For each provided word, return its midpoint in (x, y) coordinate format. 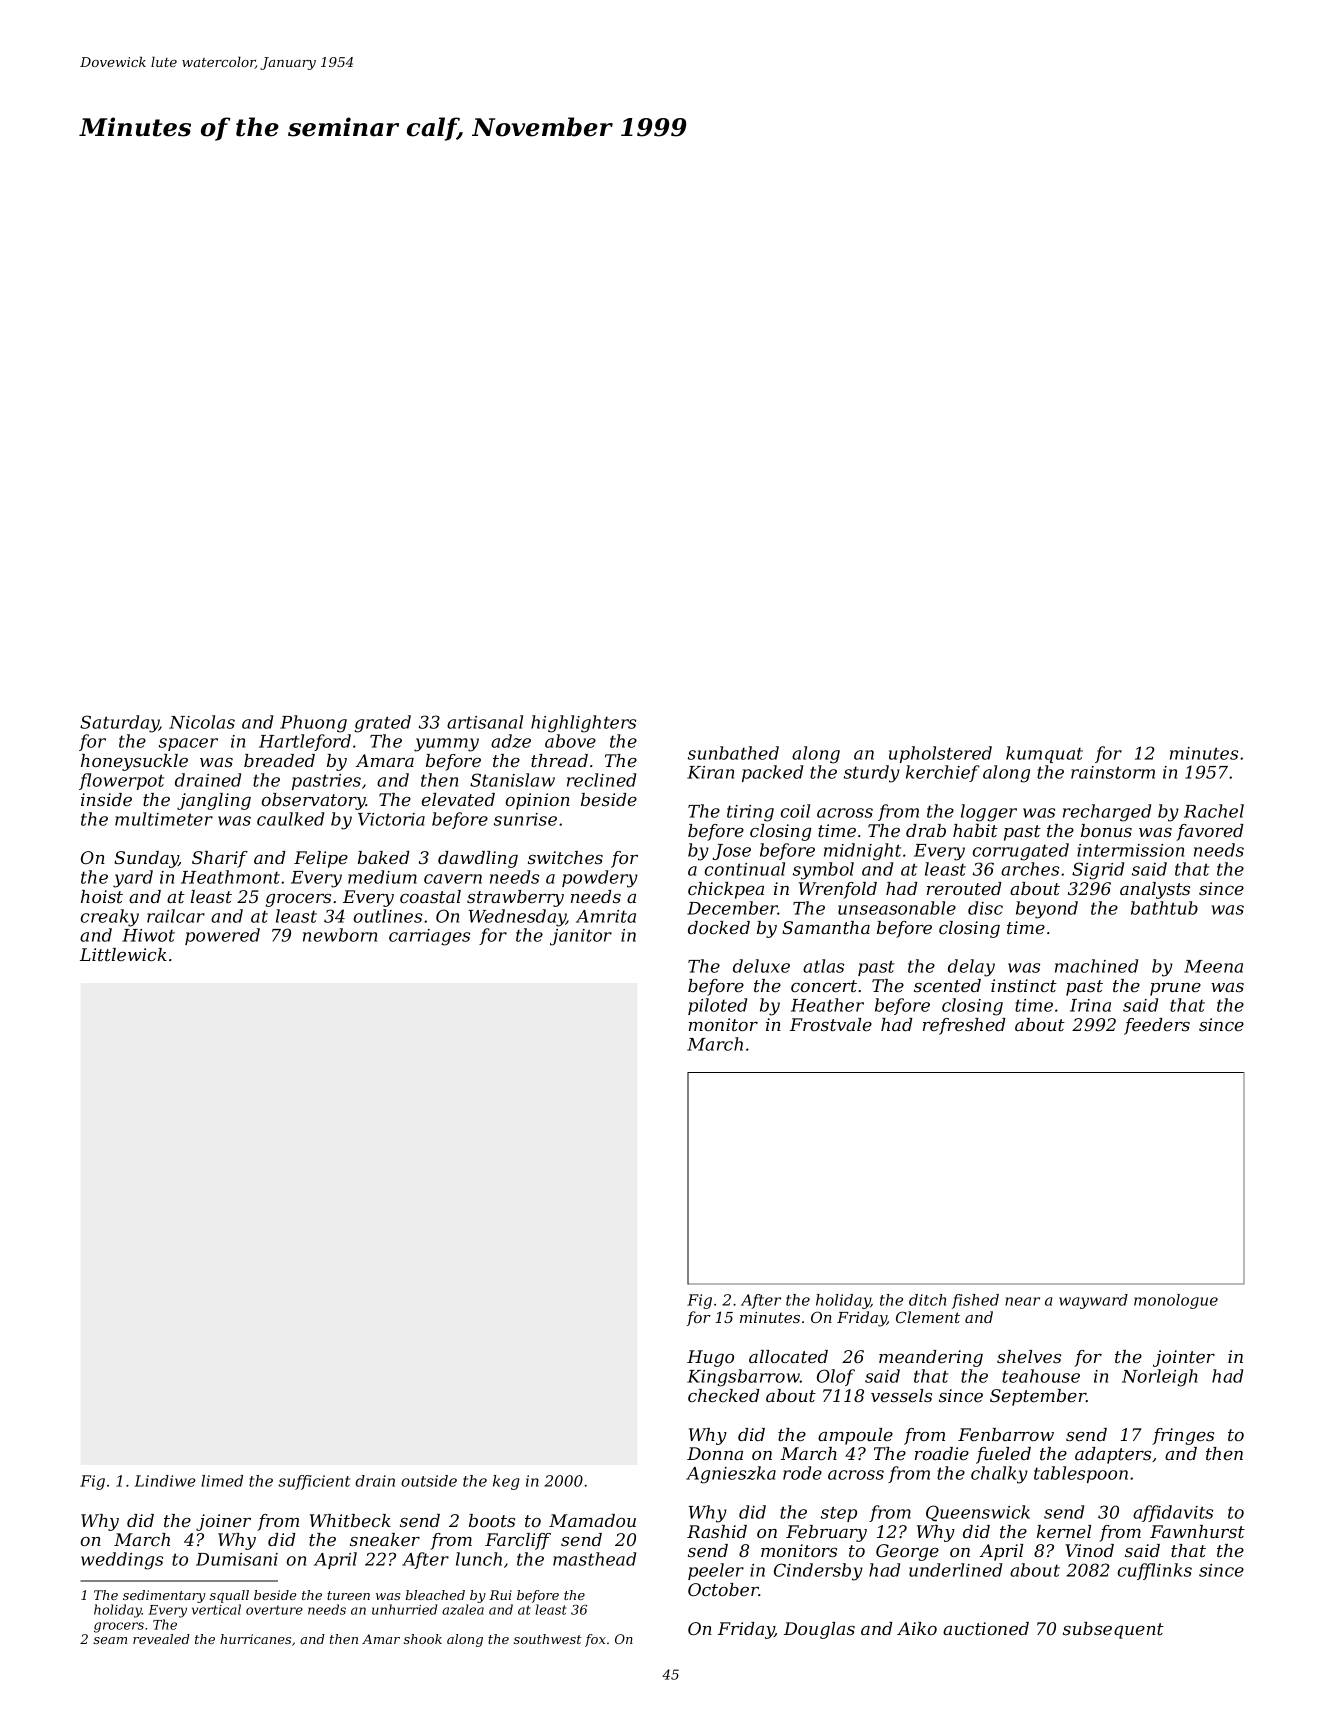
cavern (453, 879)
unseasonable (897, 908)
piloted (717, 1006)
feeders (1157, 1026)
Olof (836, 1377)
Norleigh (1159, 1378)
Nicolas (202, 722)
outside (429, 1481)
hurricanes (255, 1639)
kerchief (943, 773)
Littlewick (123, 954)
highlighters (583, 724)
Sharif (220, 859)
